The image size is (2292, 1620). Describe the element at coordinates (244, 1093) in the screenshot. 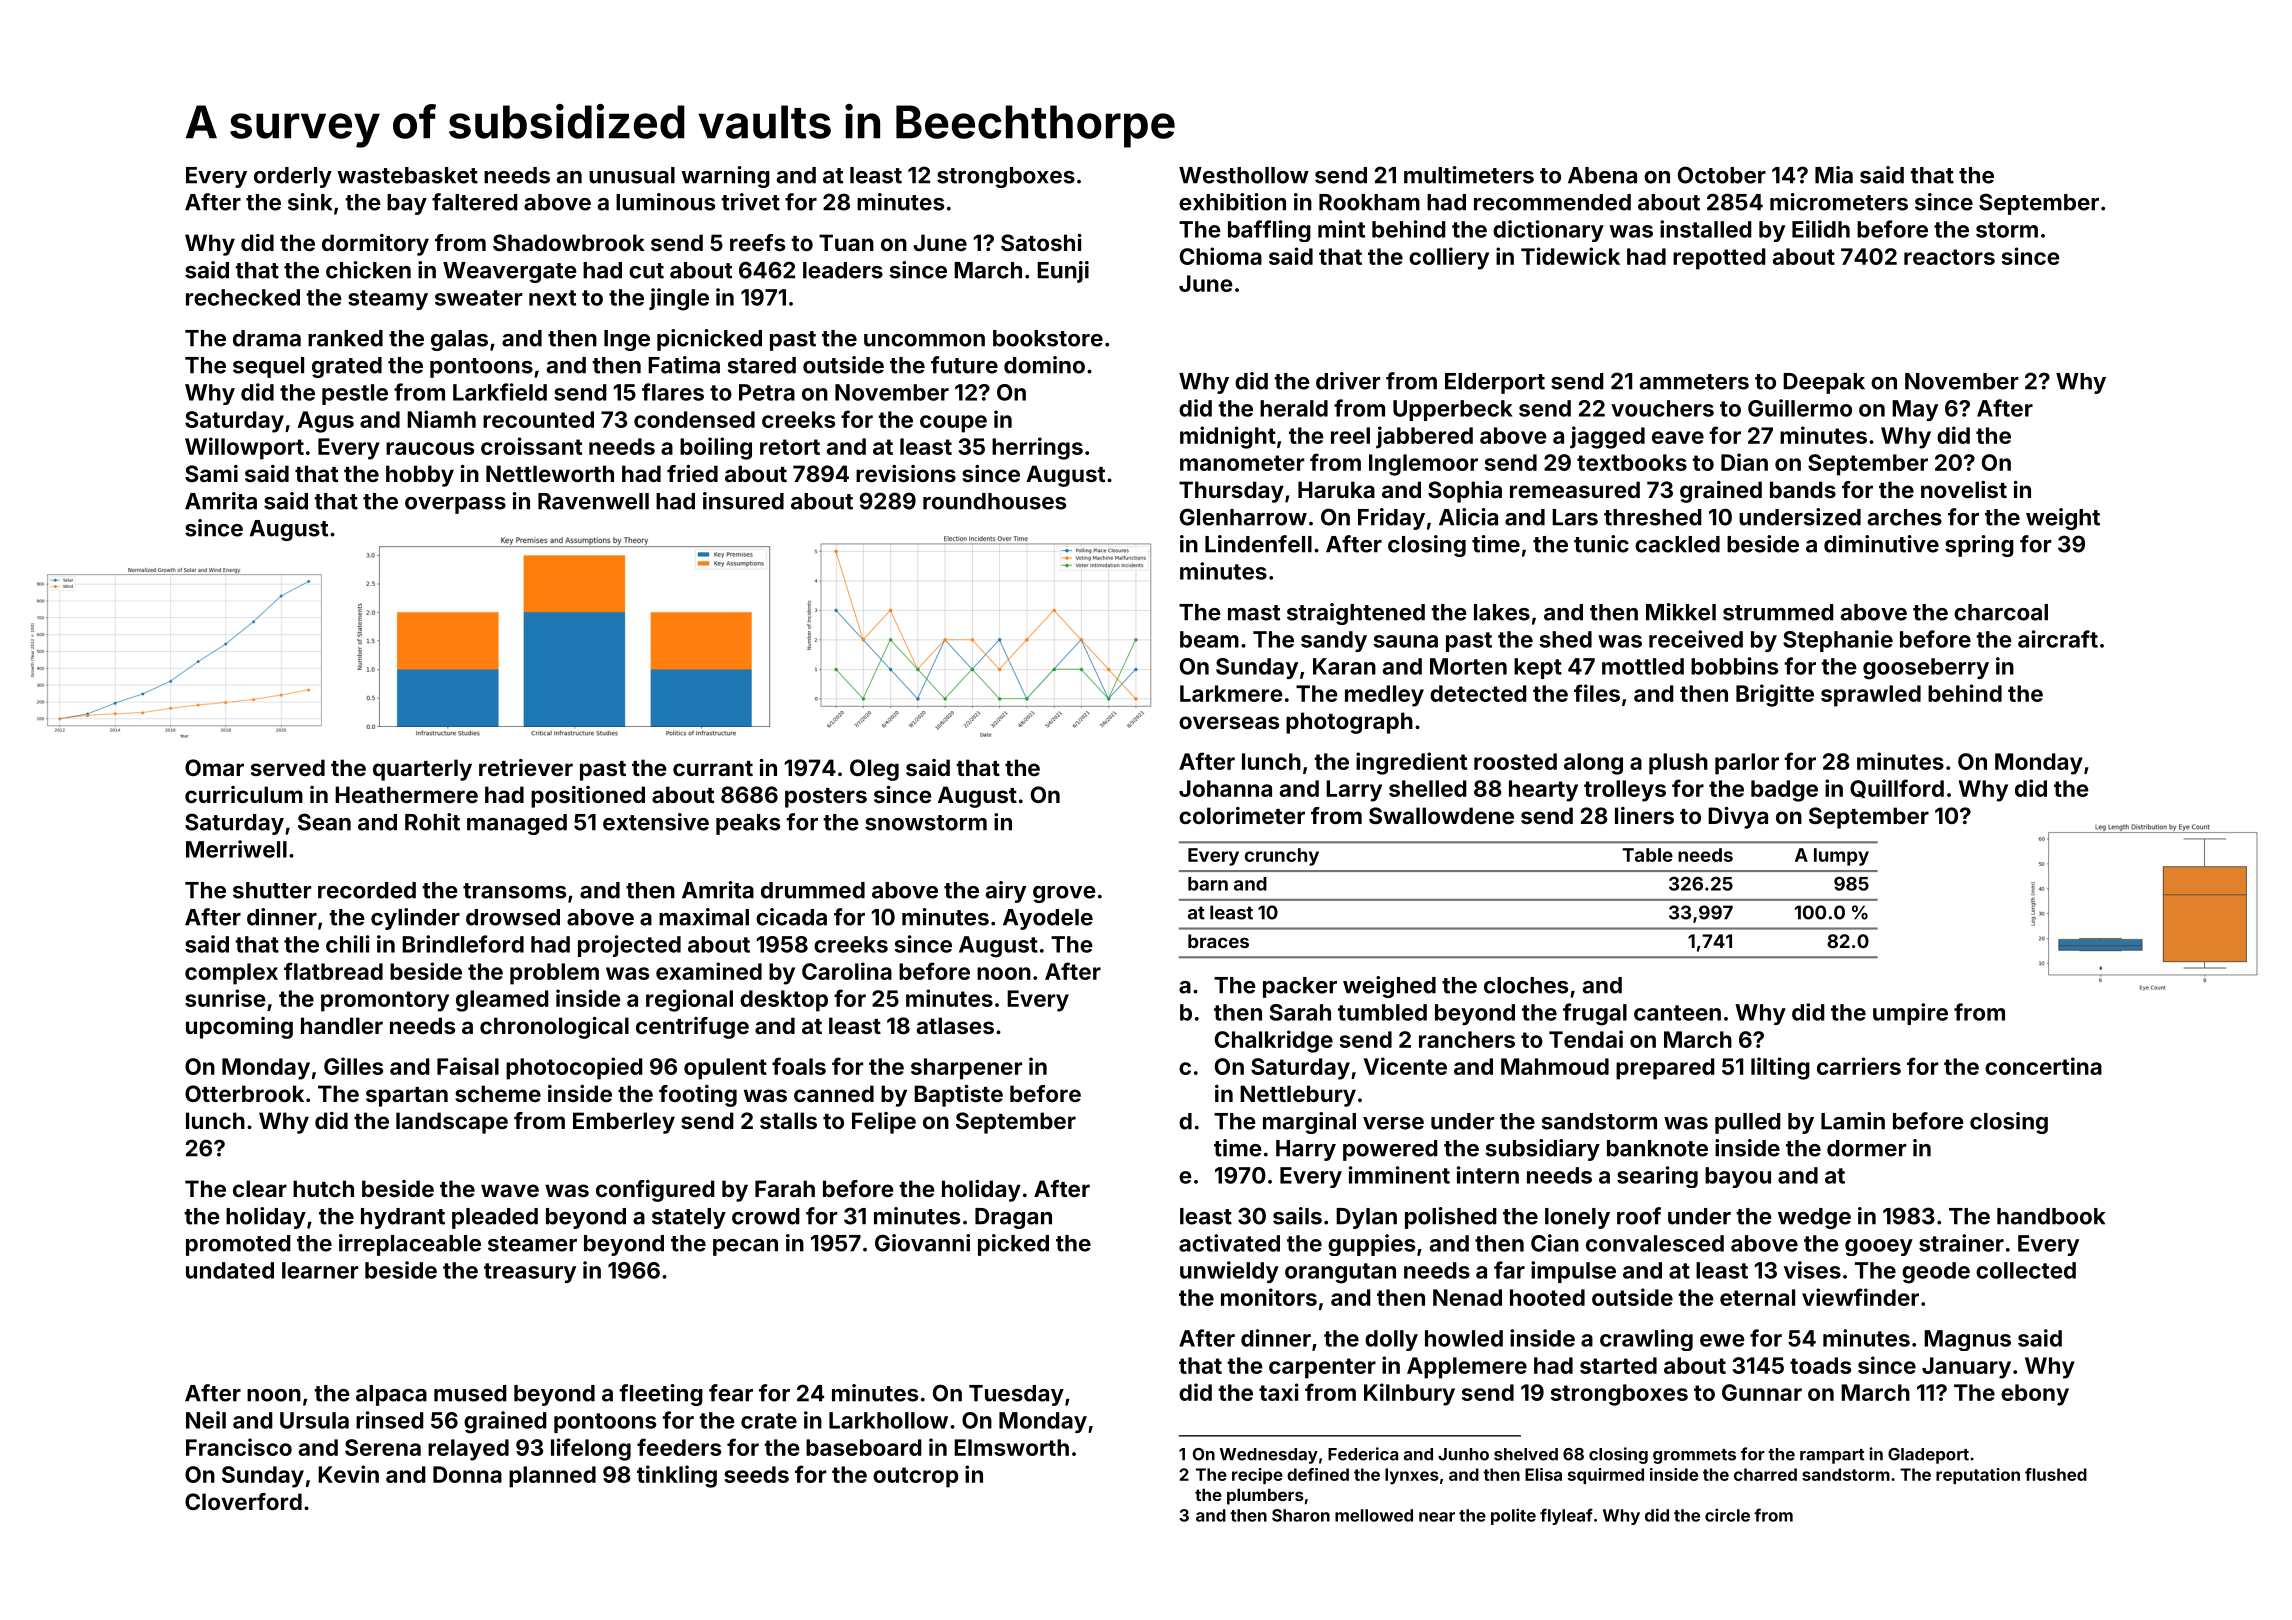

I see `Otterbrook` at that location.
